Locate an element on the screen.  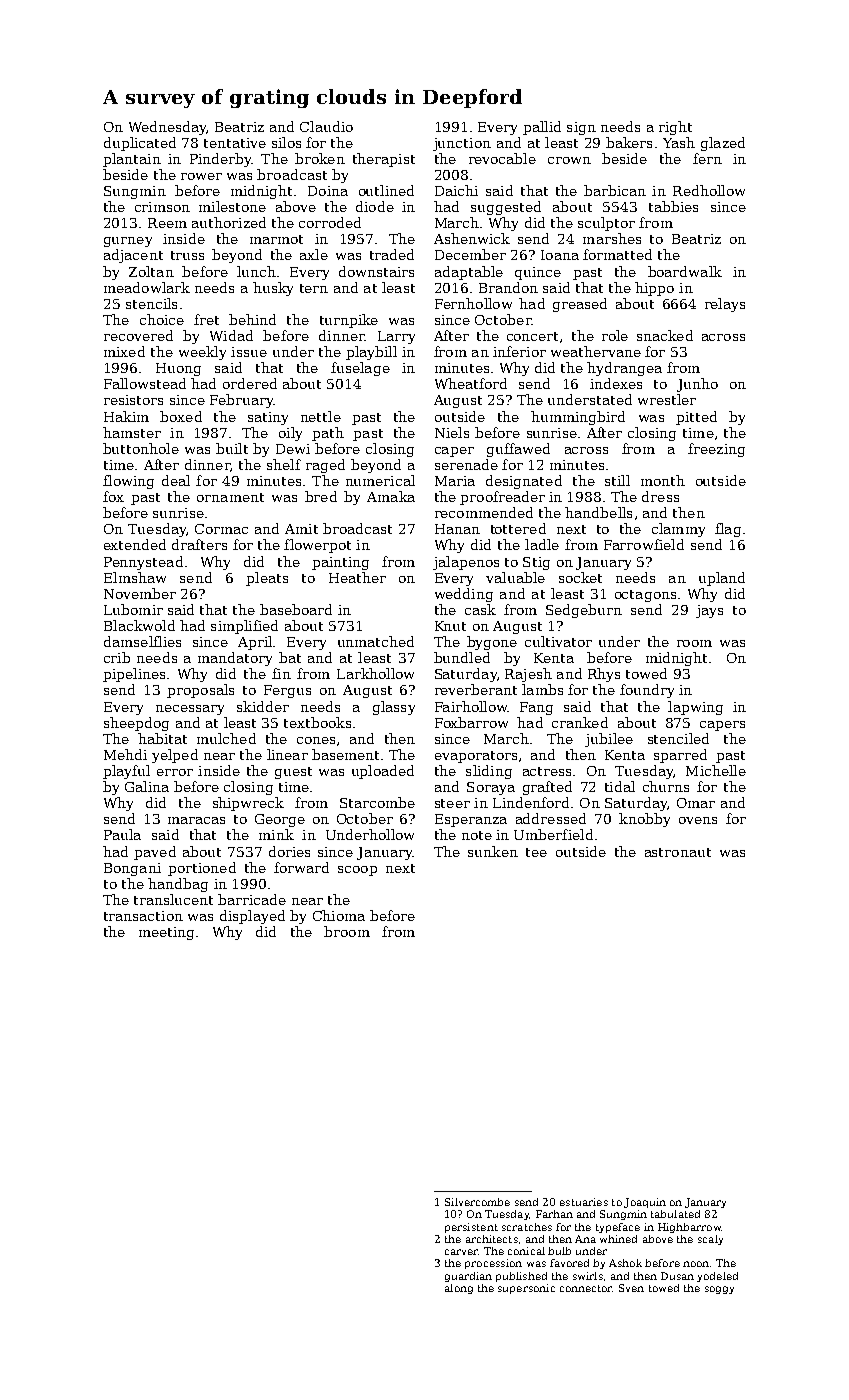
Claudio is located at coordinates (326, 126).
